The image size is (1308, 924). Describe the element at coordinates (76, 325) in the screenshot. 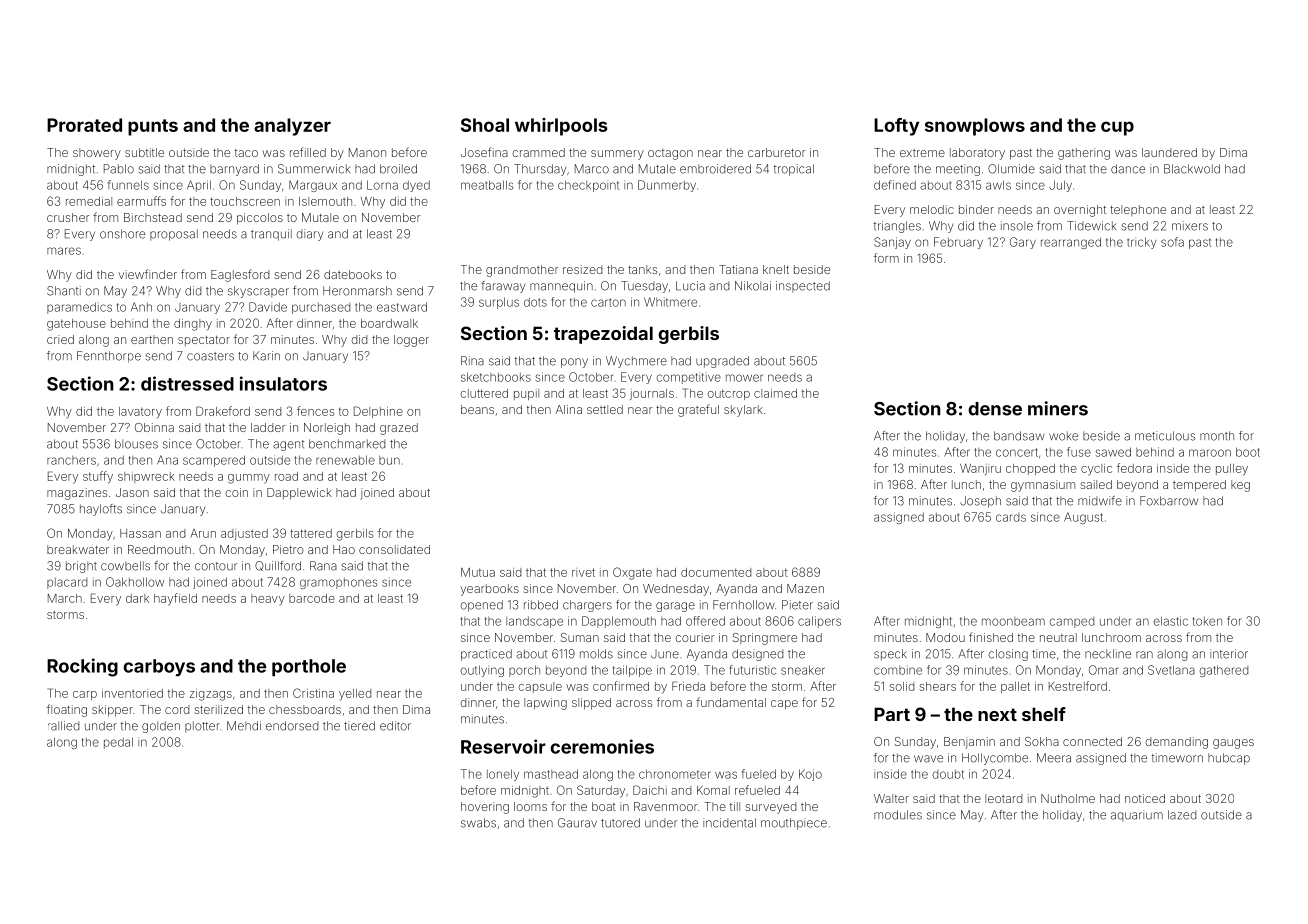

I see `gatehouse` at that location.
